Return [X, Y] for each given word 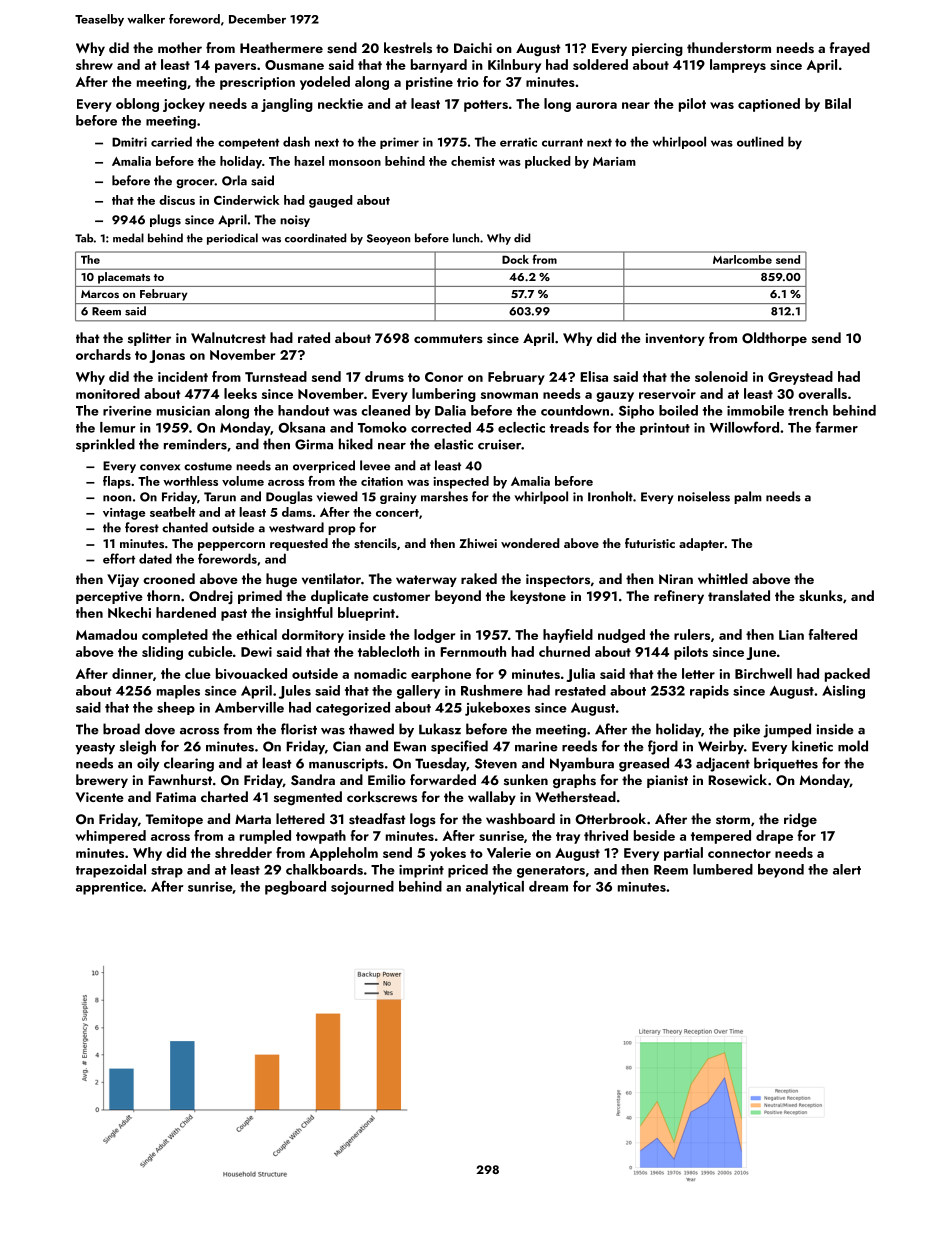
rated [314, 337]
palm [748, 497]
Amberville [249, 707]
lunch [466, 238]
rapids [709, 692]
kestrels [408, 47]
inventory [675, 339]
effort [119, 558]
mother [180, 47]
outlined [760, 141]
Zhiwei [478, 543]
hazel [309, 161]
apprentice [109, 888]
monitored [108, 393]
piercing [657, 49]
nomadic [380, 673]
